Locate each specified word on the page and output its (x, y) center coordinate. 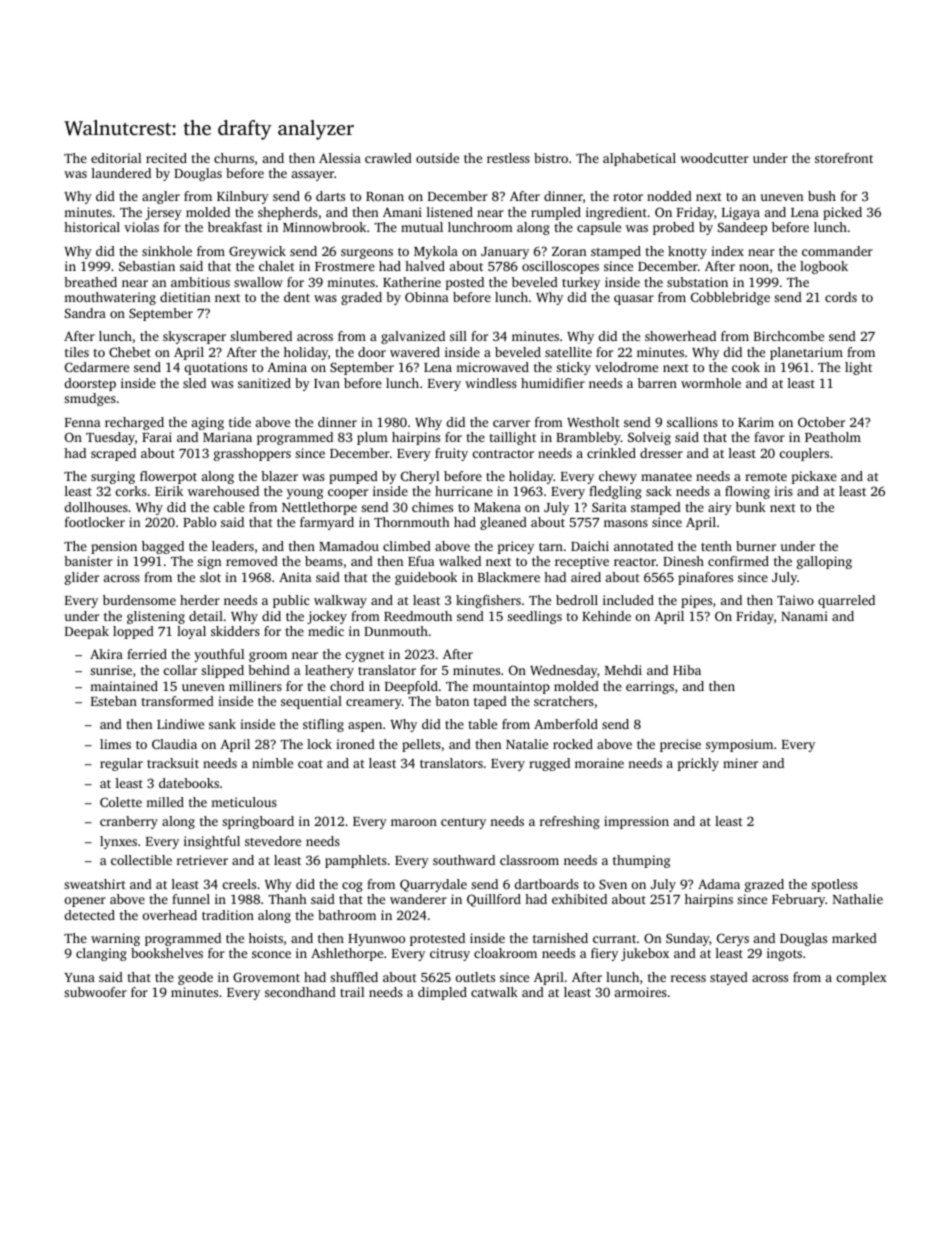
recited (166, 158)
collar (180, 670)
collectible (141, 860)
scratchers (564, 701)
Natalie (527, 744)
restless (508, 158)
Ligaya (741, 213)
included (628, 600)
